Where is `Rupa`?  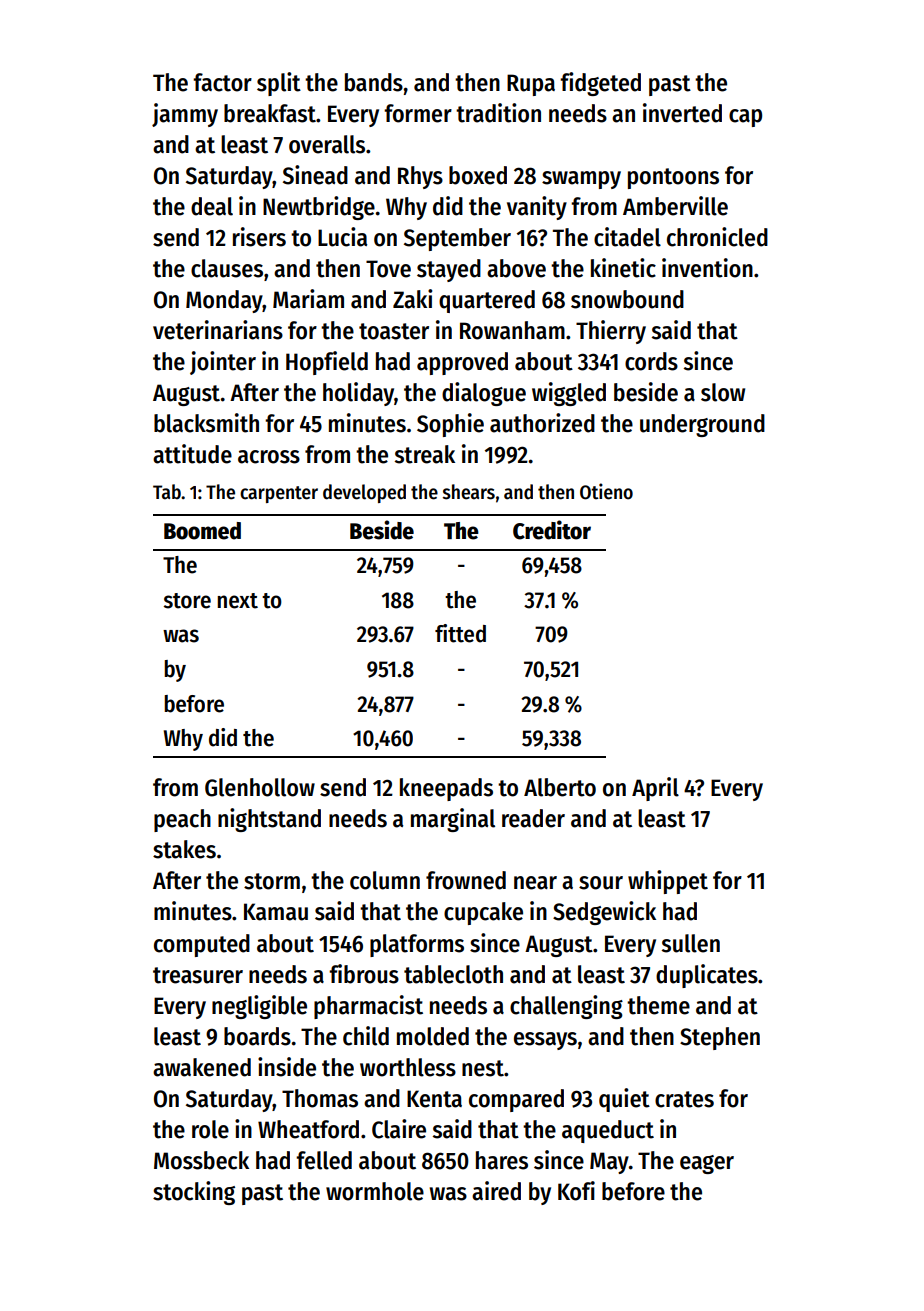 Rupa is located at coordinates (531, 85).
